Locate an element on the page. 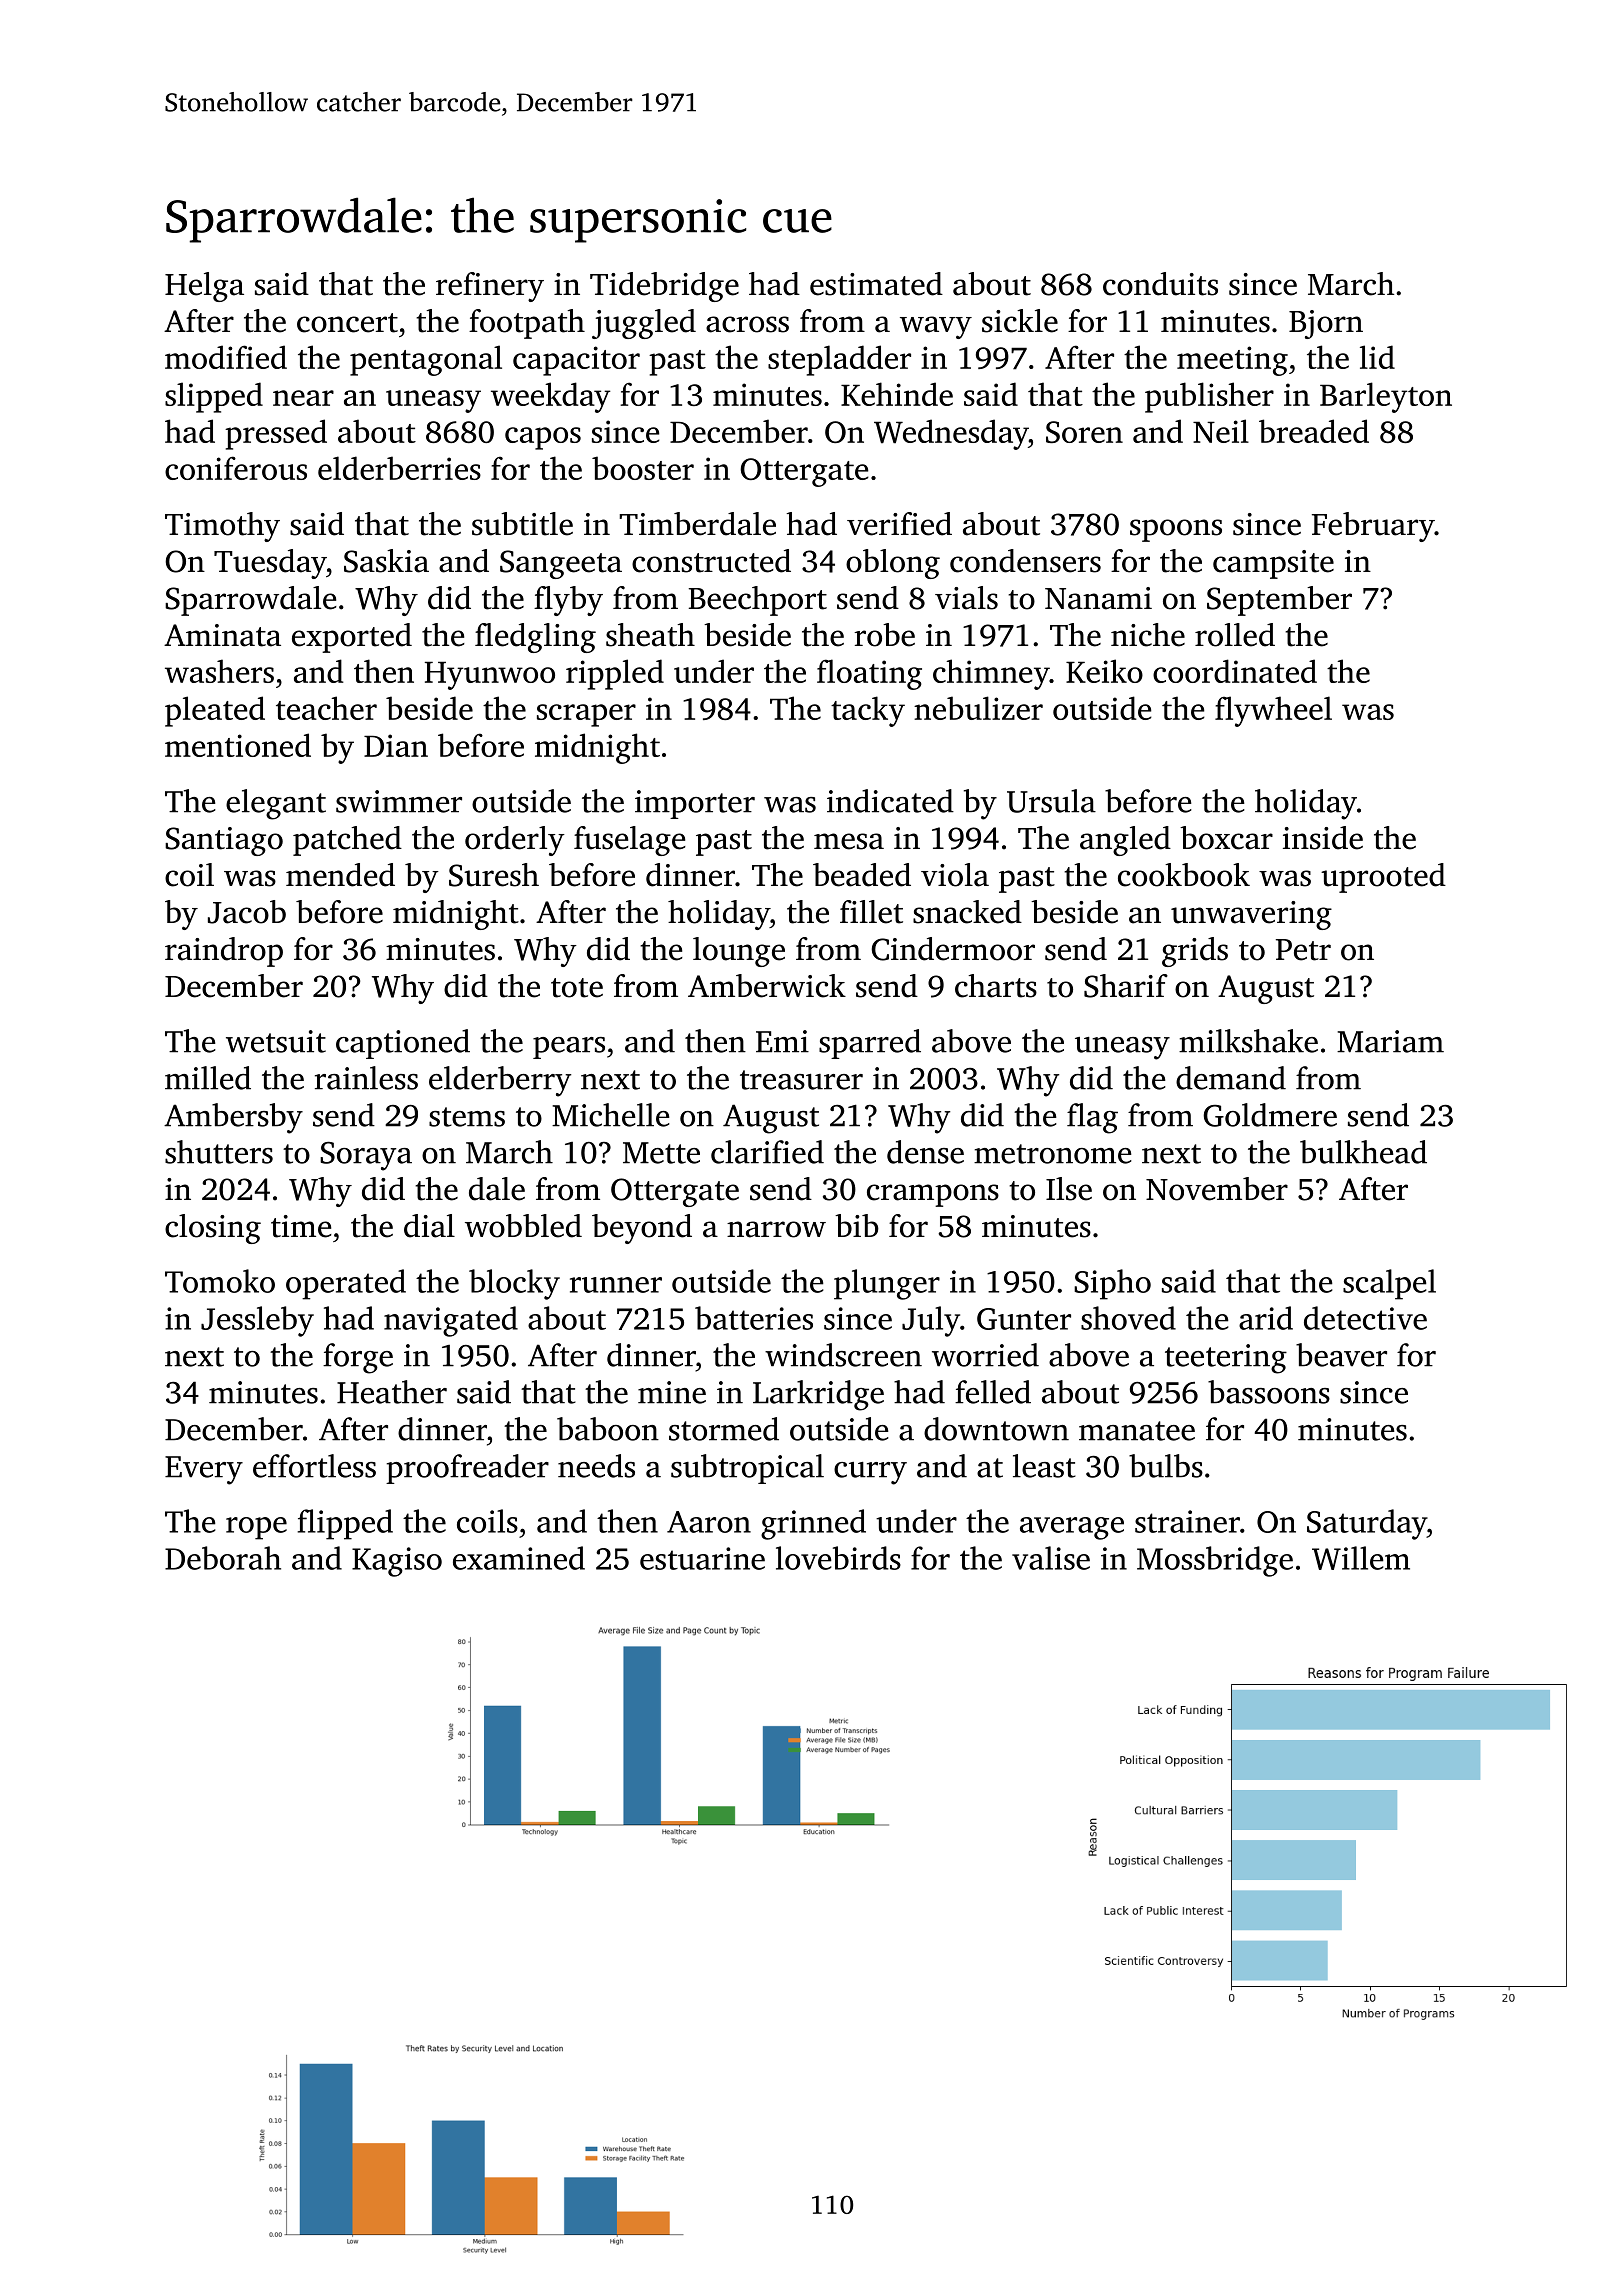 The width and height of the image is (1620, 2292). Deborah is located at coordinates (223, 1558).
